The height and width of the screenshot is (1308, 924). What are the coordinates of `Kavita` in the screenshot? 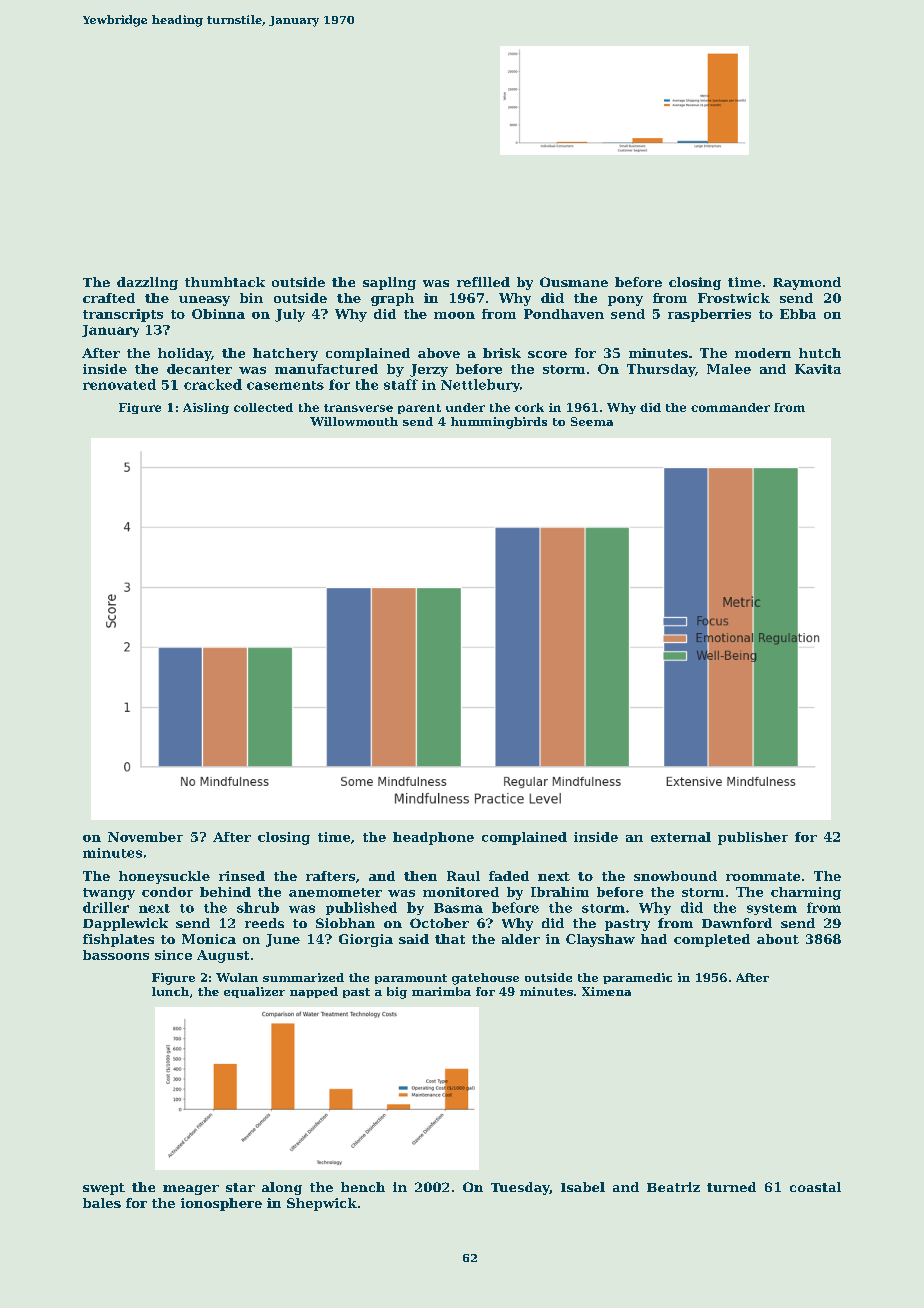 It's located at (818, 369).
